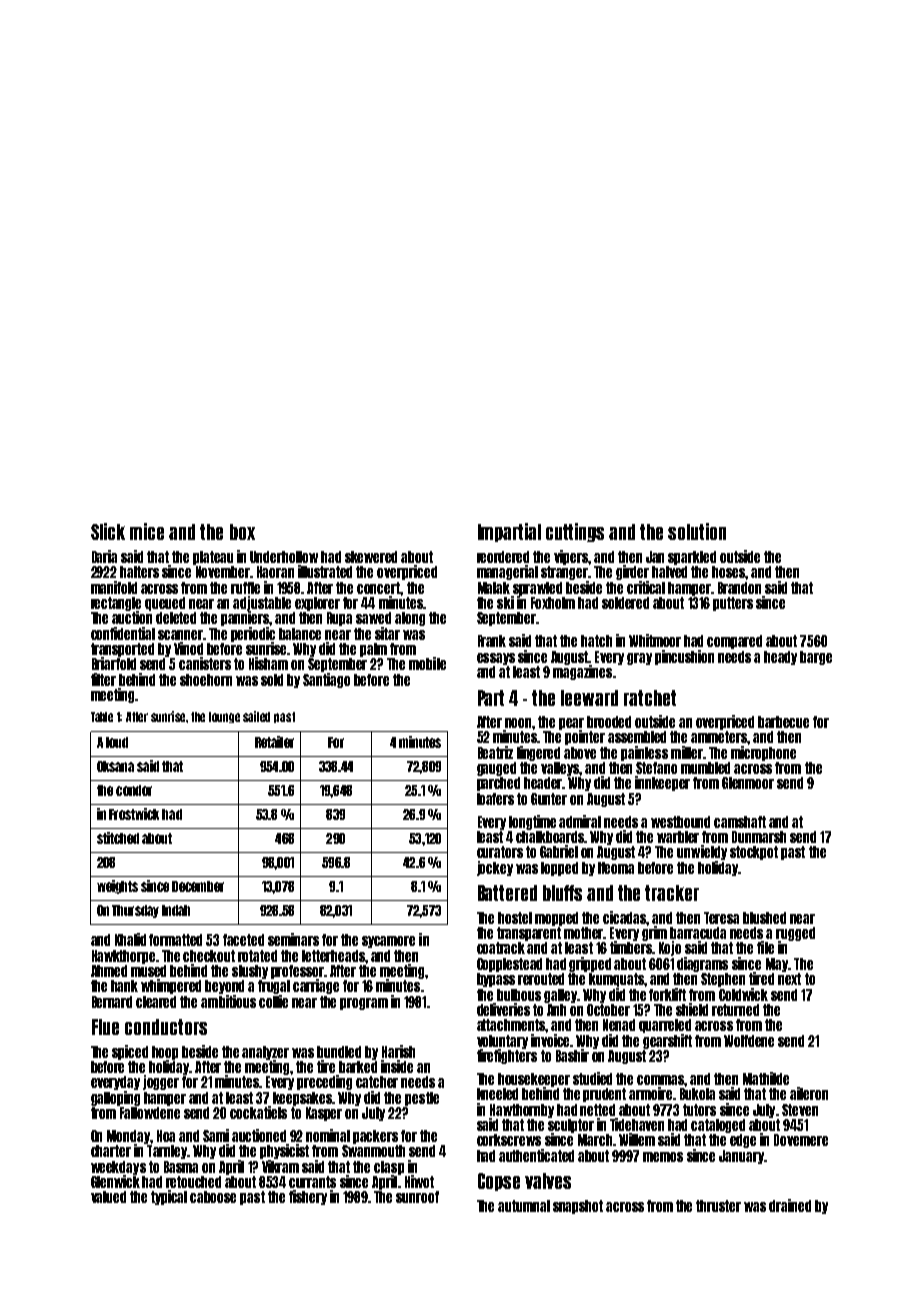 This document has width=924, height=1308. What do you see at coordinates (697, 531) in the document?
I see `solution` at bounding box center [697, 531].
